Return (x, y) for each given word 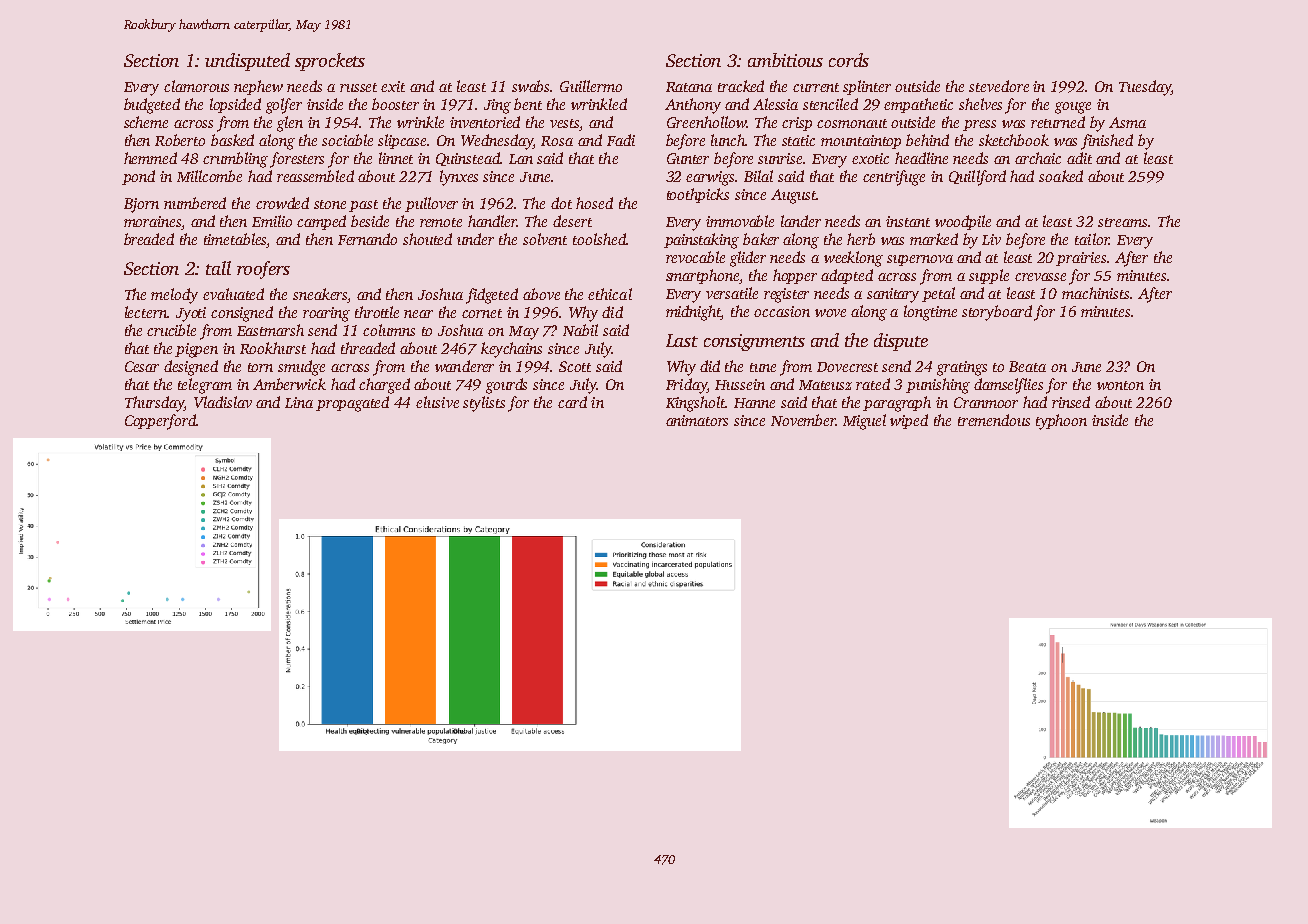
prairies (1081, 259)
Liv (991, 239)
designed (191, 368)
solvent (545, 239)
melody (174, 296)
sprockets (330, 62)
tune (763, 367)
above (541, 294)
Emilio (272, 221)
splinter (867, 87)
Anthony (693, 106)
